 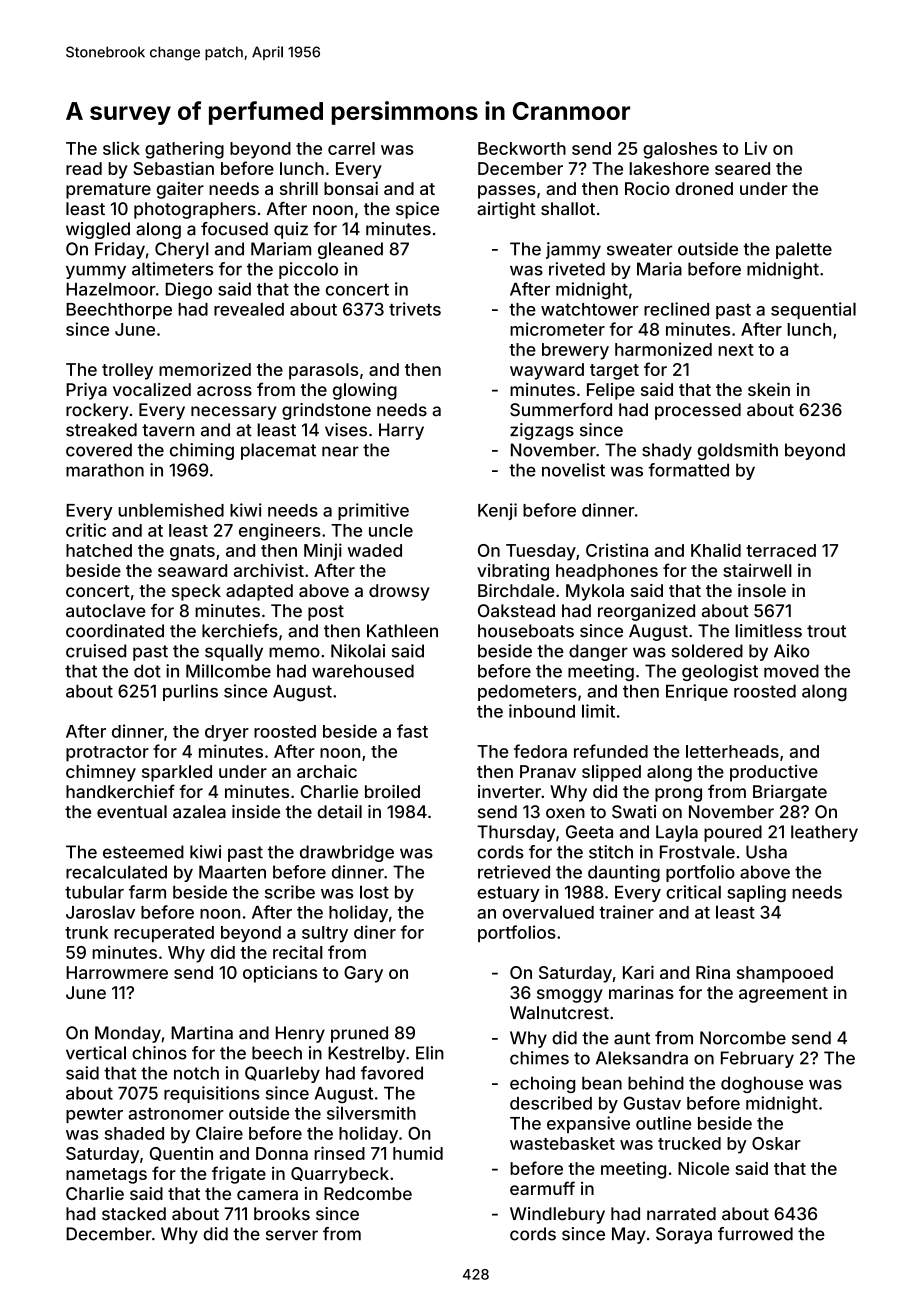 What do you see at coordinates (732, 751) in the screenshot?
I see `letterheads` at bounding box center [732, 751].
